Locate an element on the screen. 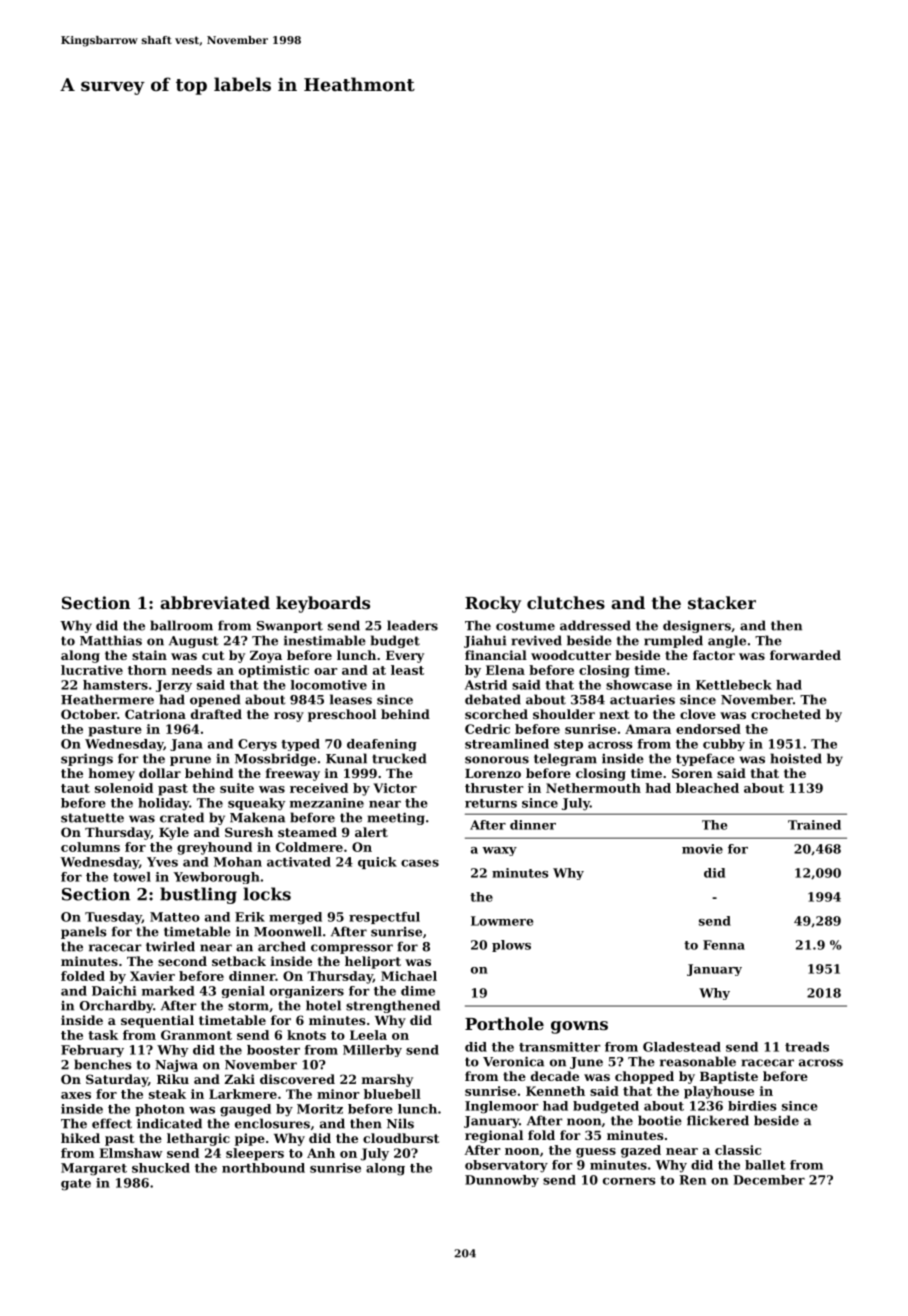 Image resolution: width=908 pixels, height=1316 pixels. hotel is located at coordinates (323, 1005).
